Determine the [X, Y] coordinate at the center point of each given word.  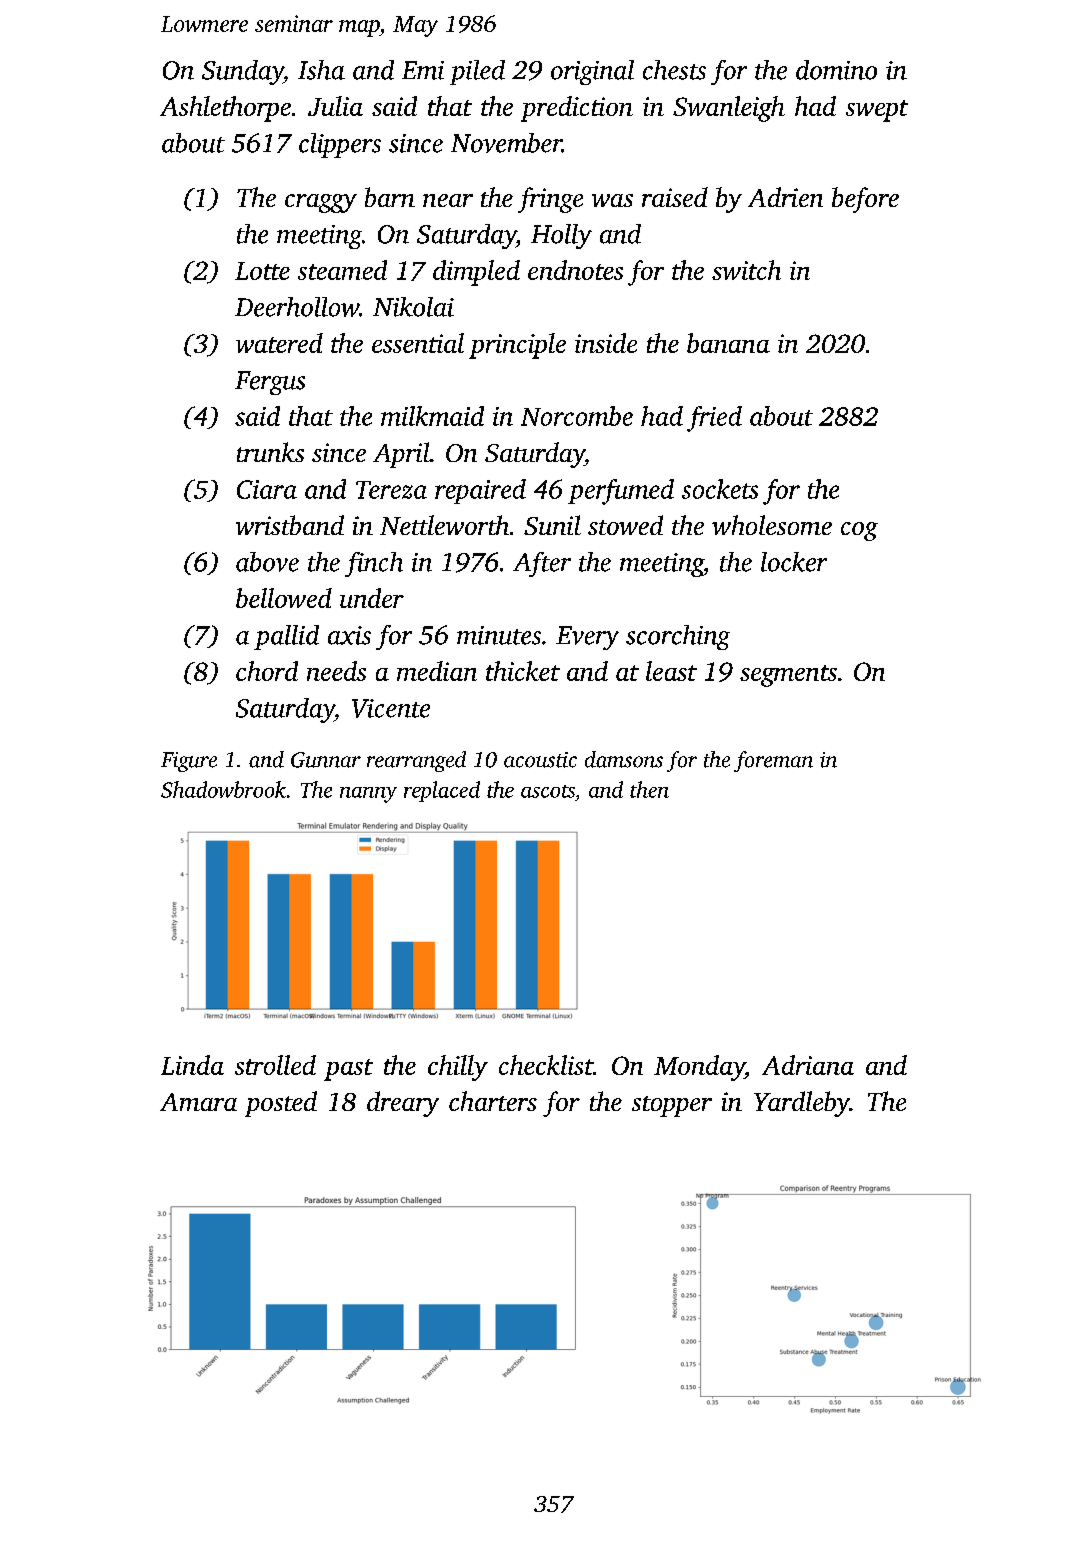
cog [859, 531]
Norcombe [577, 416]
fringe [550, 200]
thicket [523, 671]
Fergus [270, 383]
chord [267, 671]
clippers [340, 145]
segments [788, 676]
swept [877, 111]
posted [281, 1104]
